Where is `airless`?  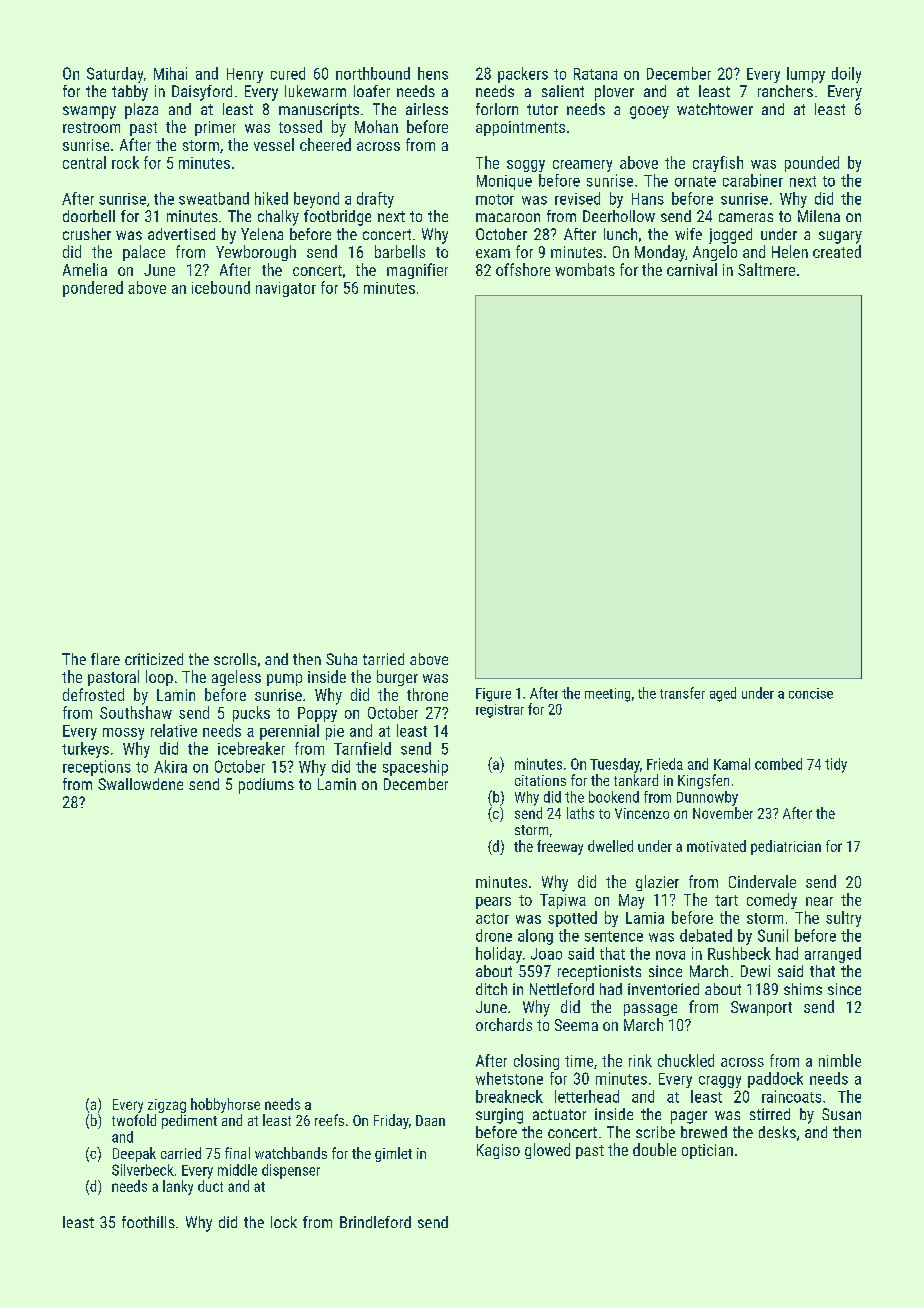
airless is located at coordinates (427, 109).
